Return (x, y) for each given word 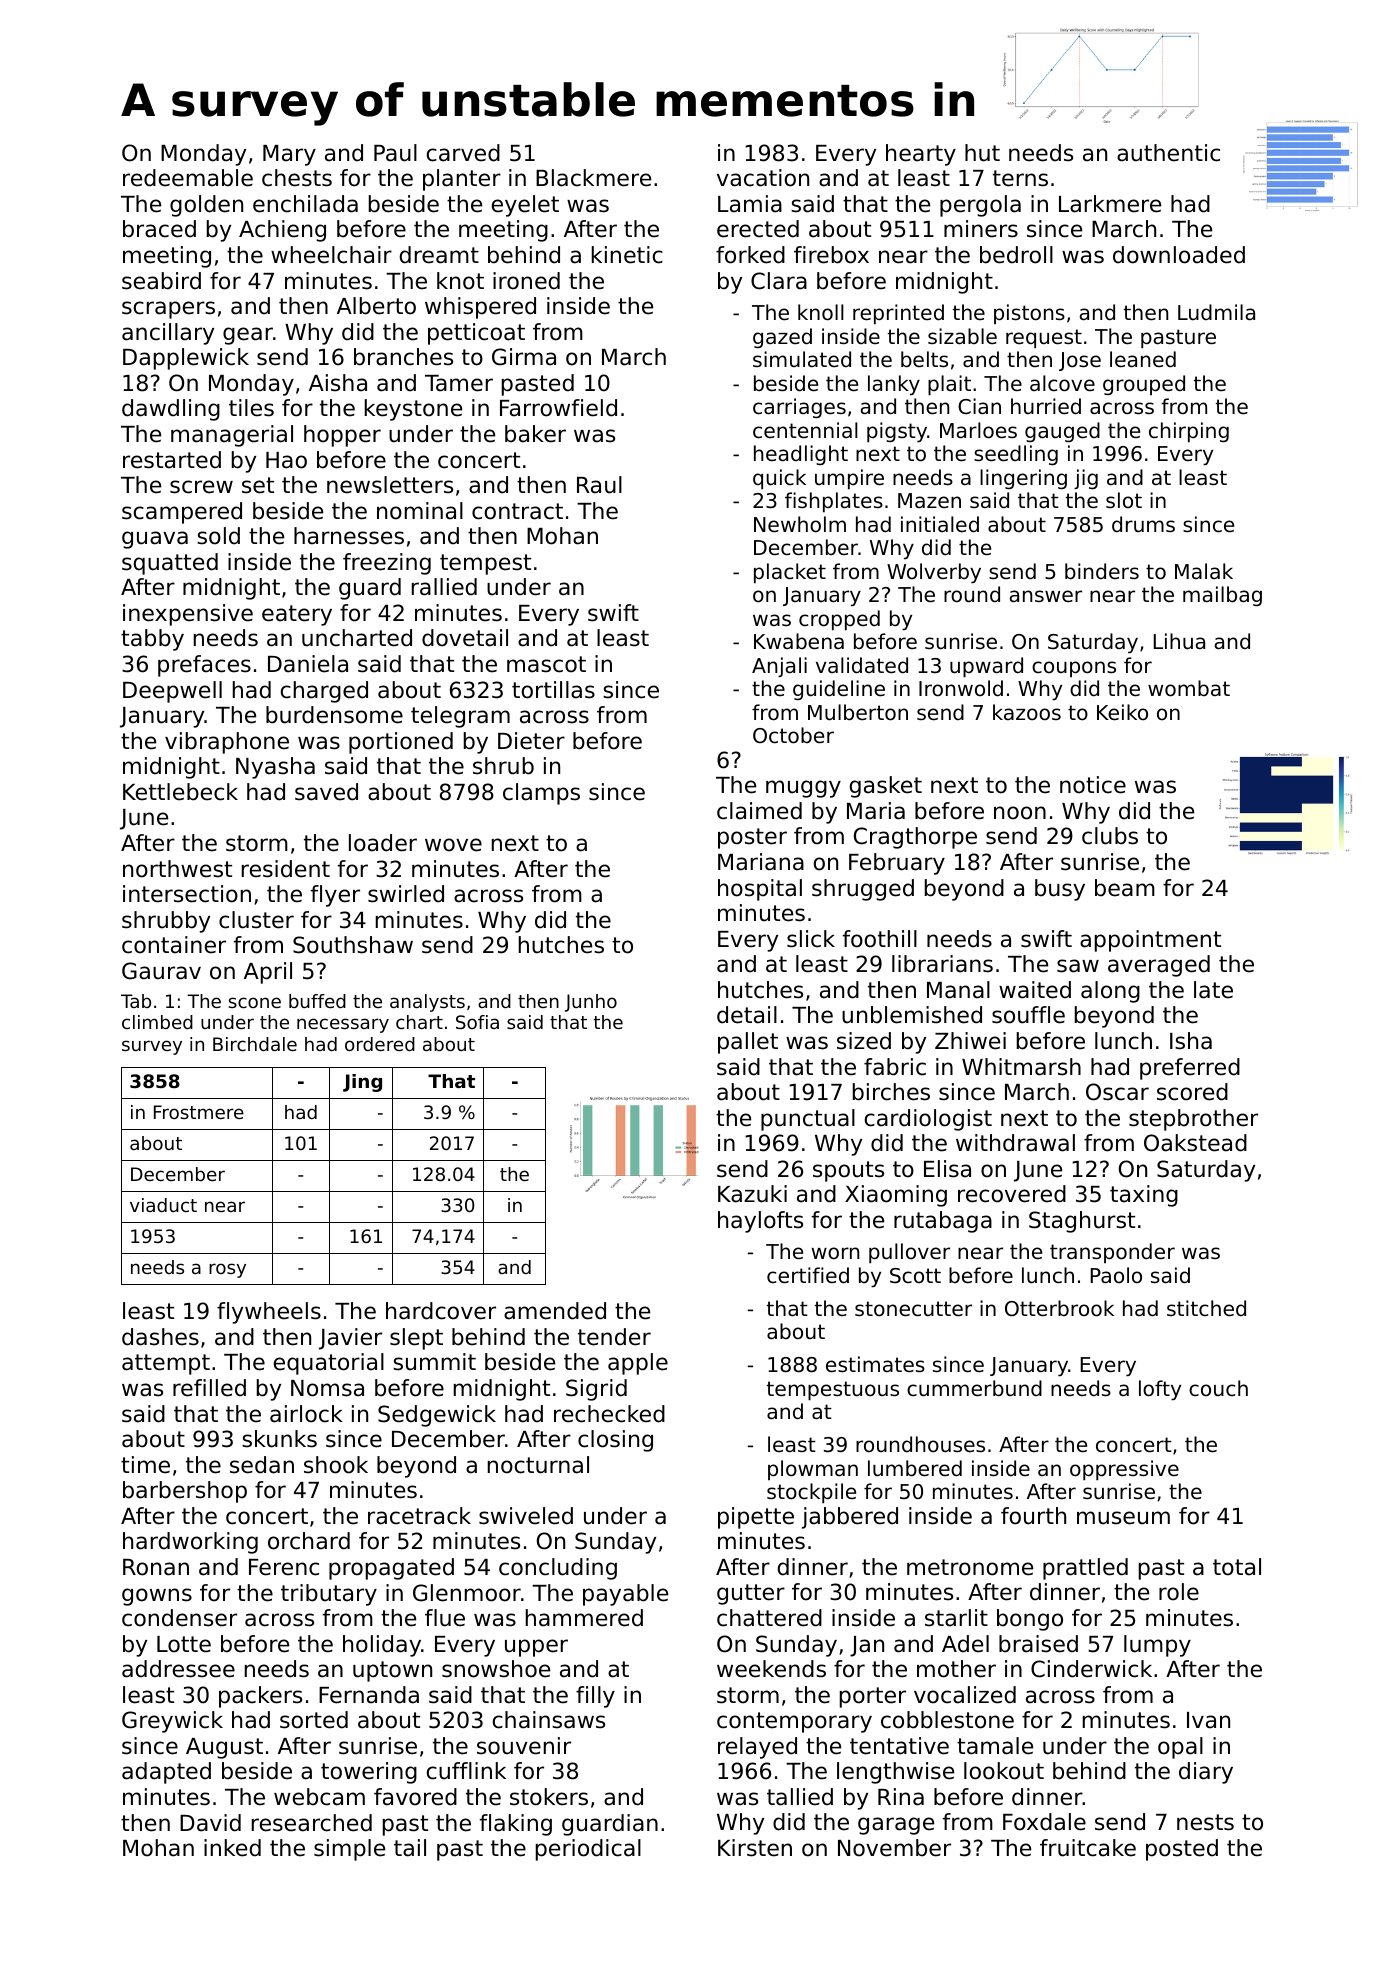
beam (1125, 888)
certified (808, 1275)
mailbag (1222, 596)
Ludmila (1216, 312)
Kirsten (755, 1848)
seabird (161, 281)
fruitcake (1088, 1848)
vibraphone (227, 743)
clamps (541, 794)
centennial (805, 430)
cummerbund (974, 1388)
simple (349, 1850)
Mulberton (858, 712)
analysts (427, 1003)
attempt (166, 1364)
